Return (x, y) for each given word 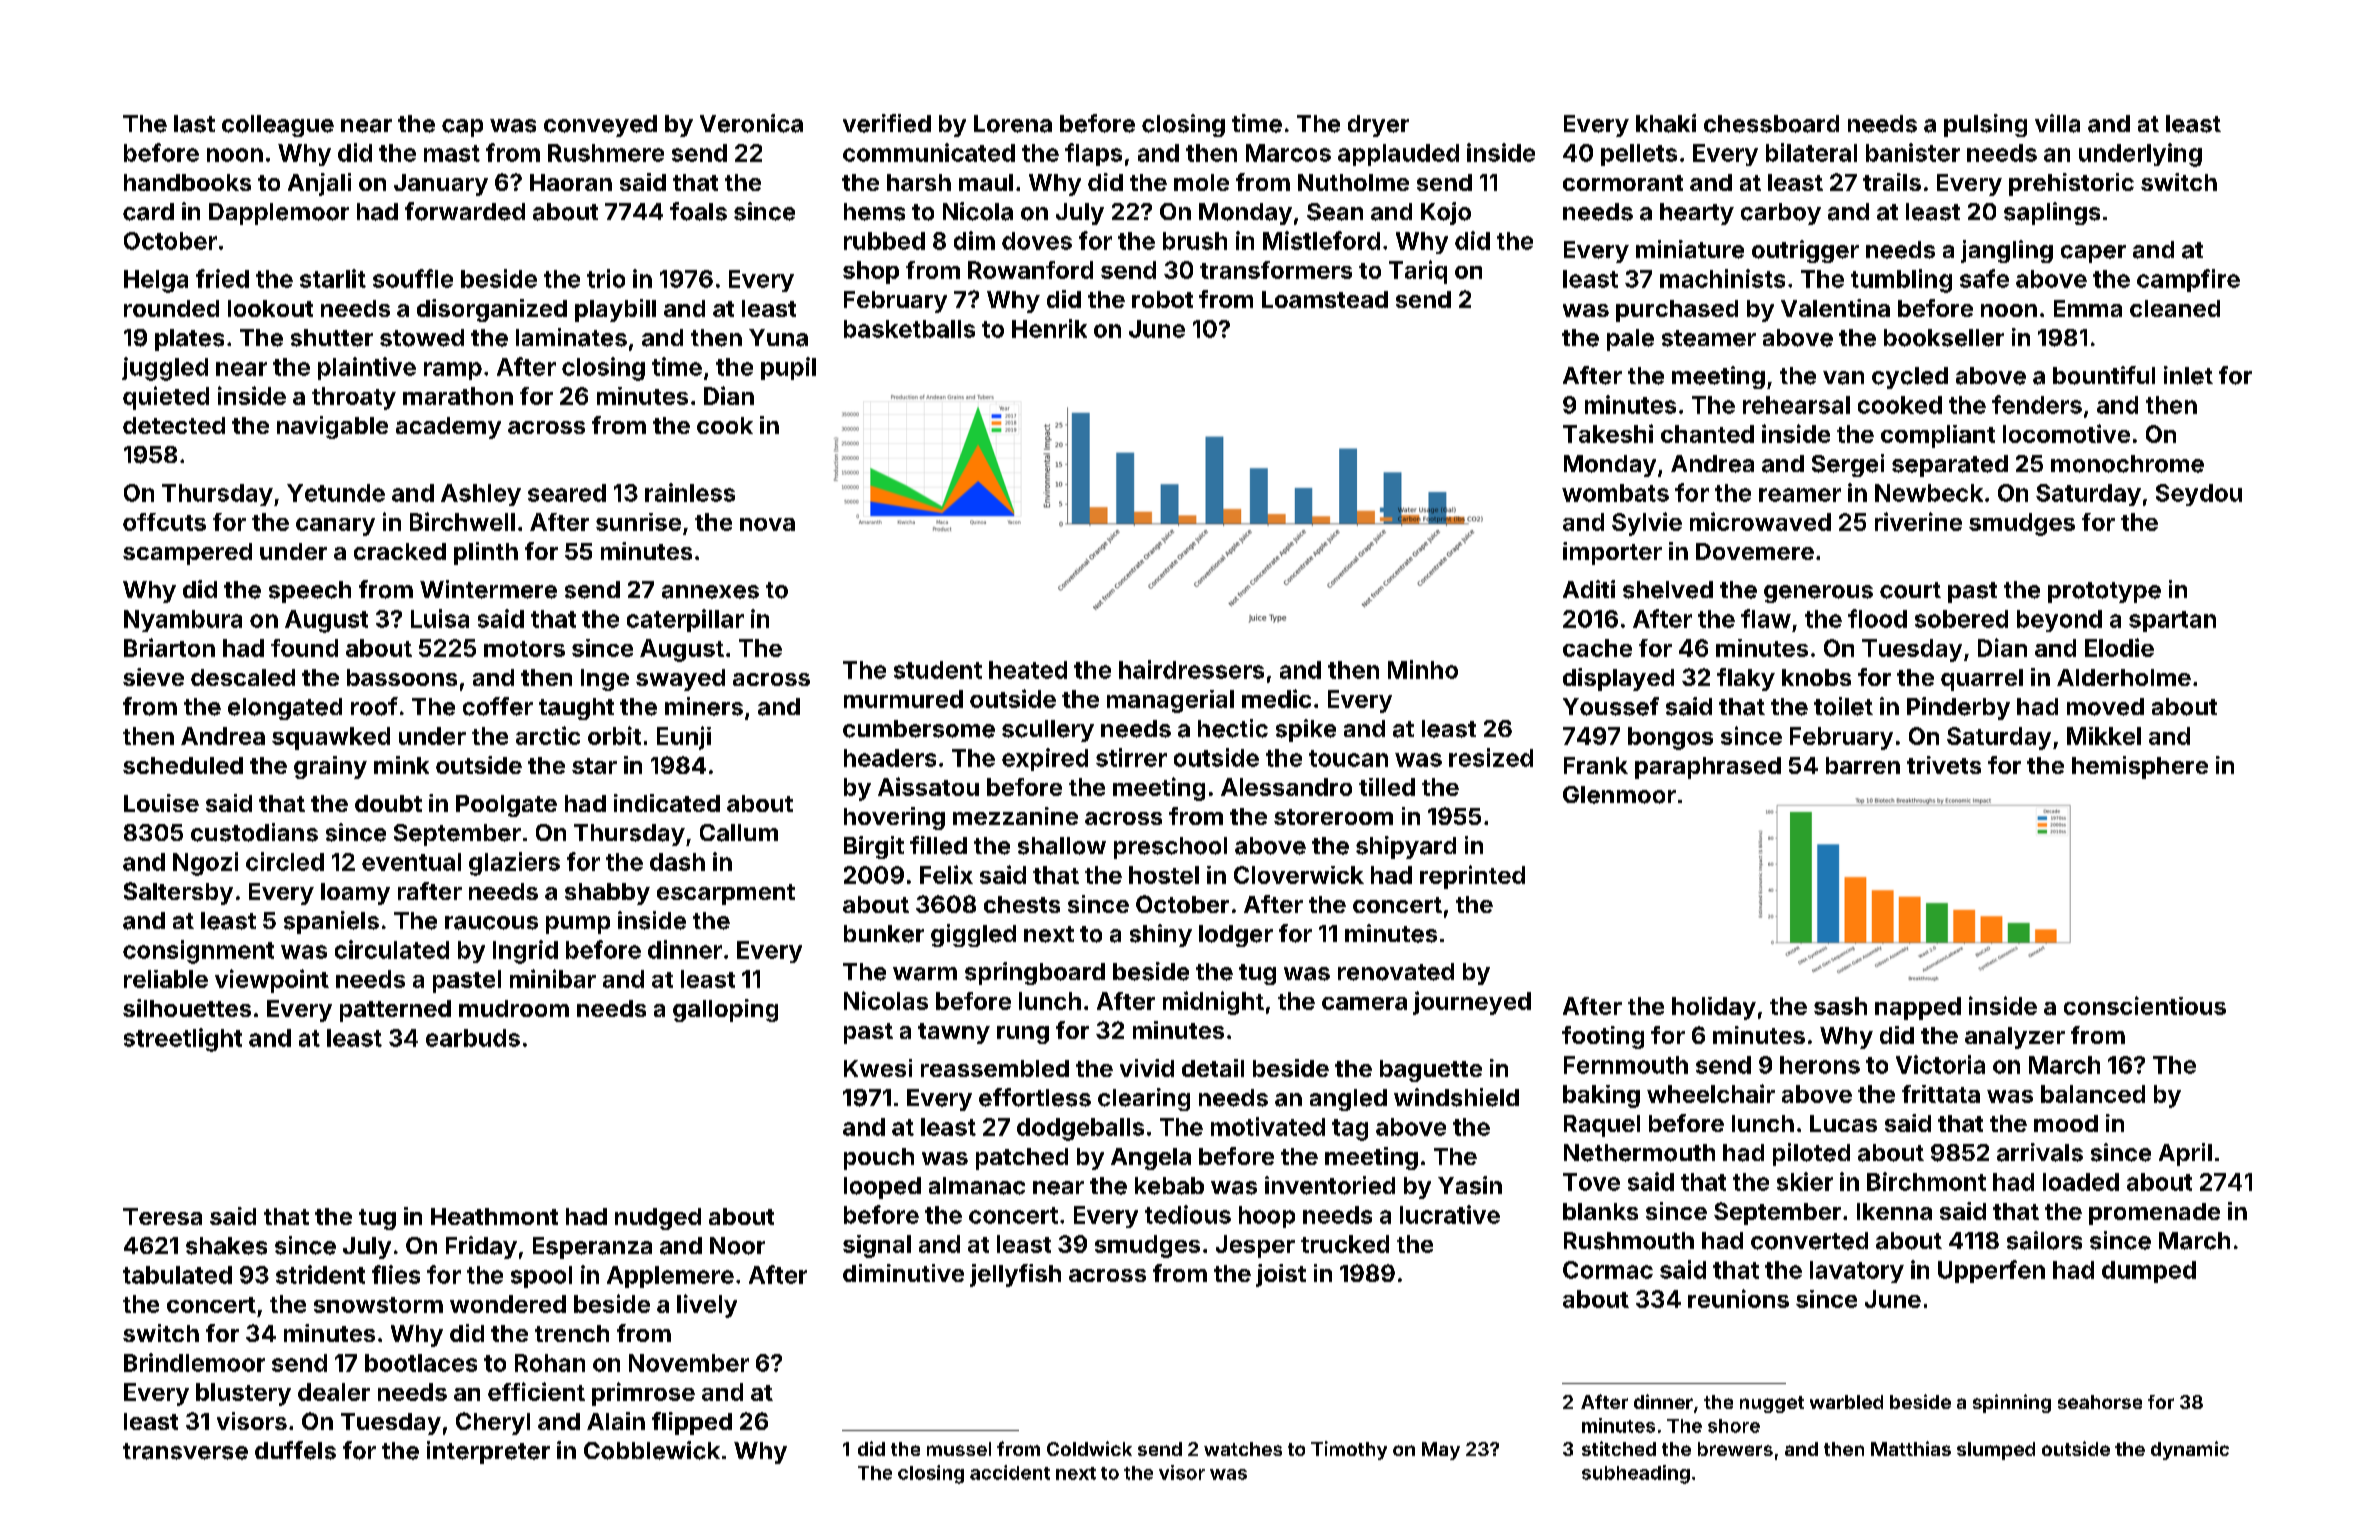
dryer (1378, 126)
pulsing (1985, 125)
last (194, 124)
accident (1010, 1472)
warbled (1846, 1402)
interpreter (488, 1452)
